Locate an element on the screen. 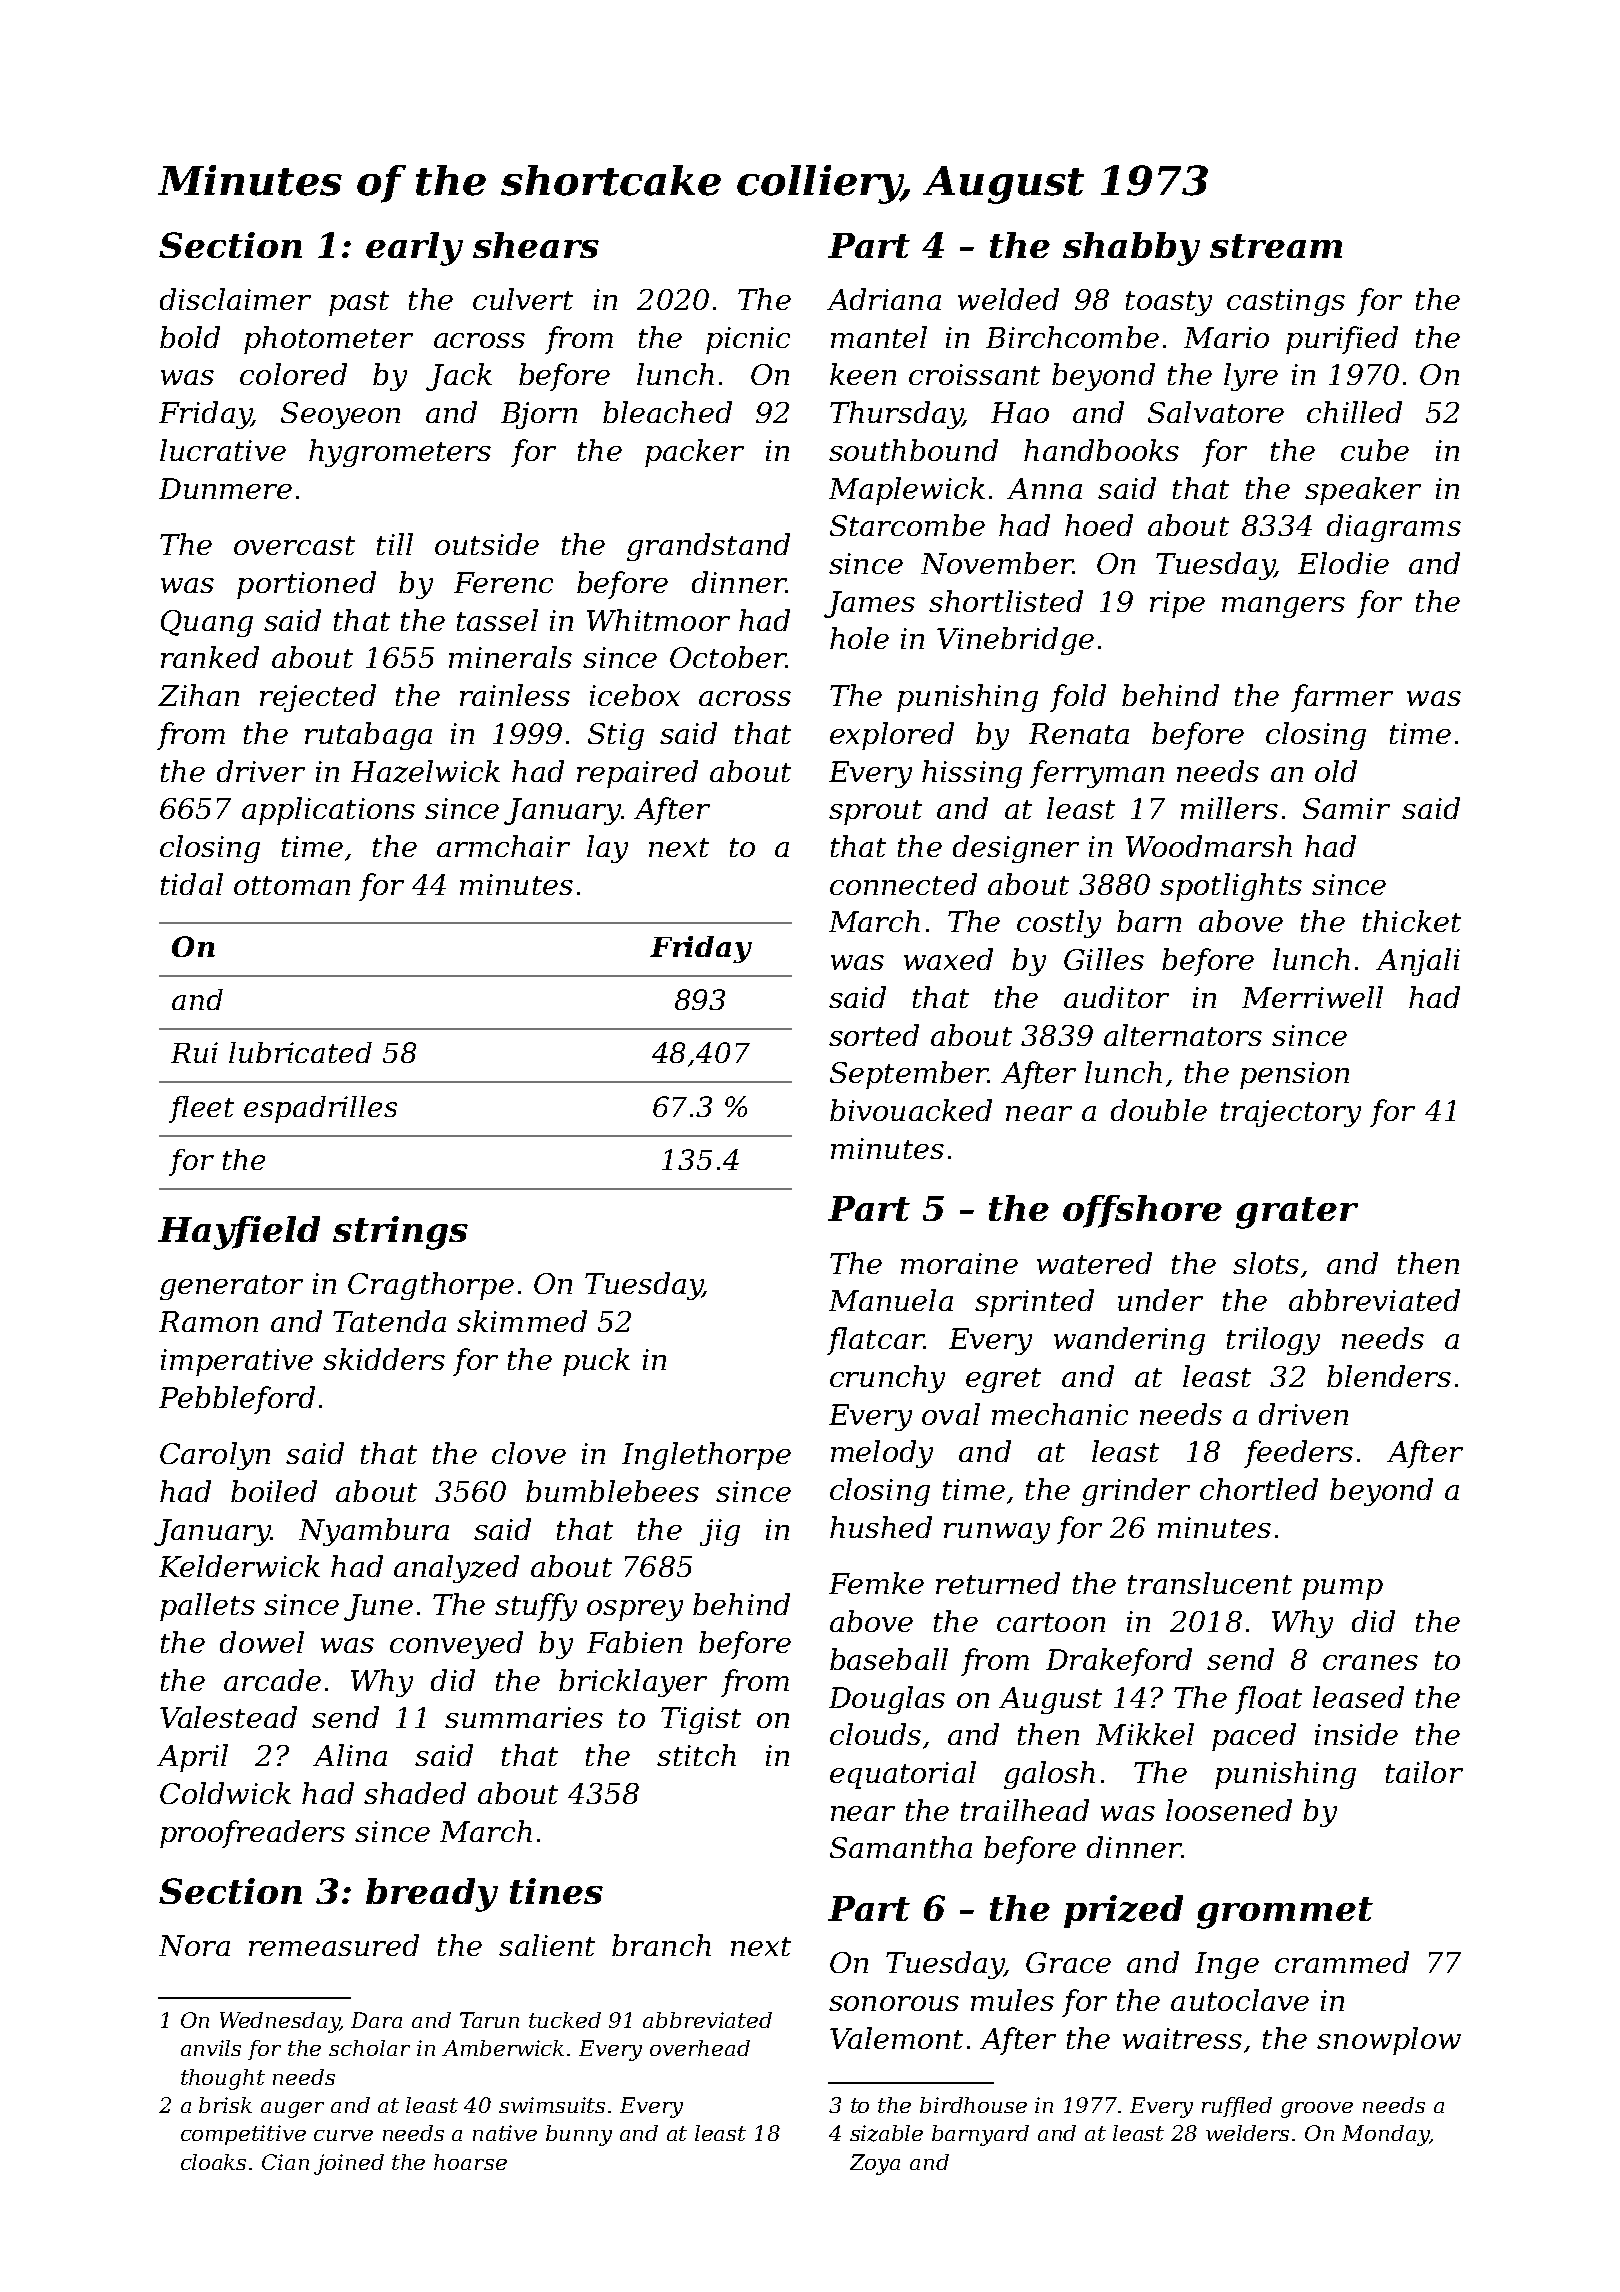 This screenshot has width=1620, height=2292. sizable is located at coordinates (886, 2133).
